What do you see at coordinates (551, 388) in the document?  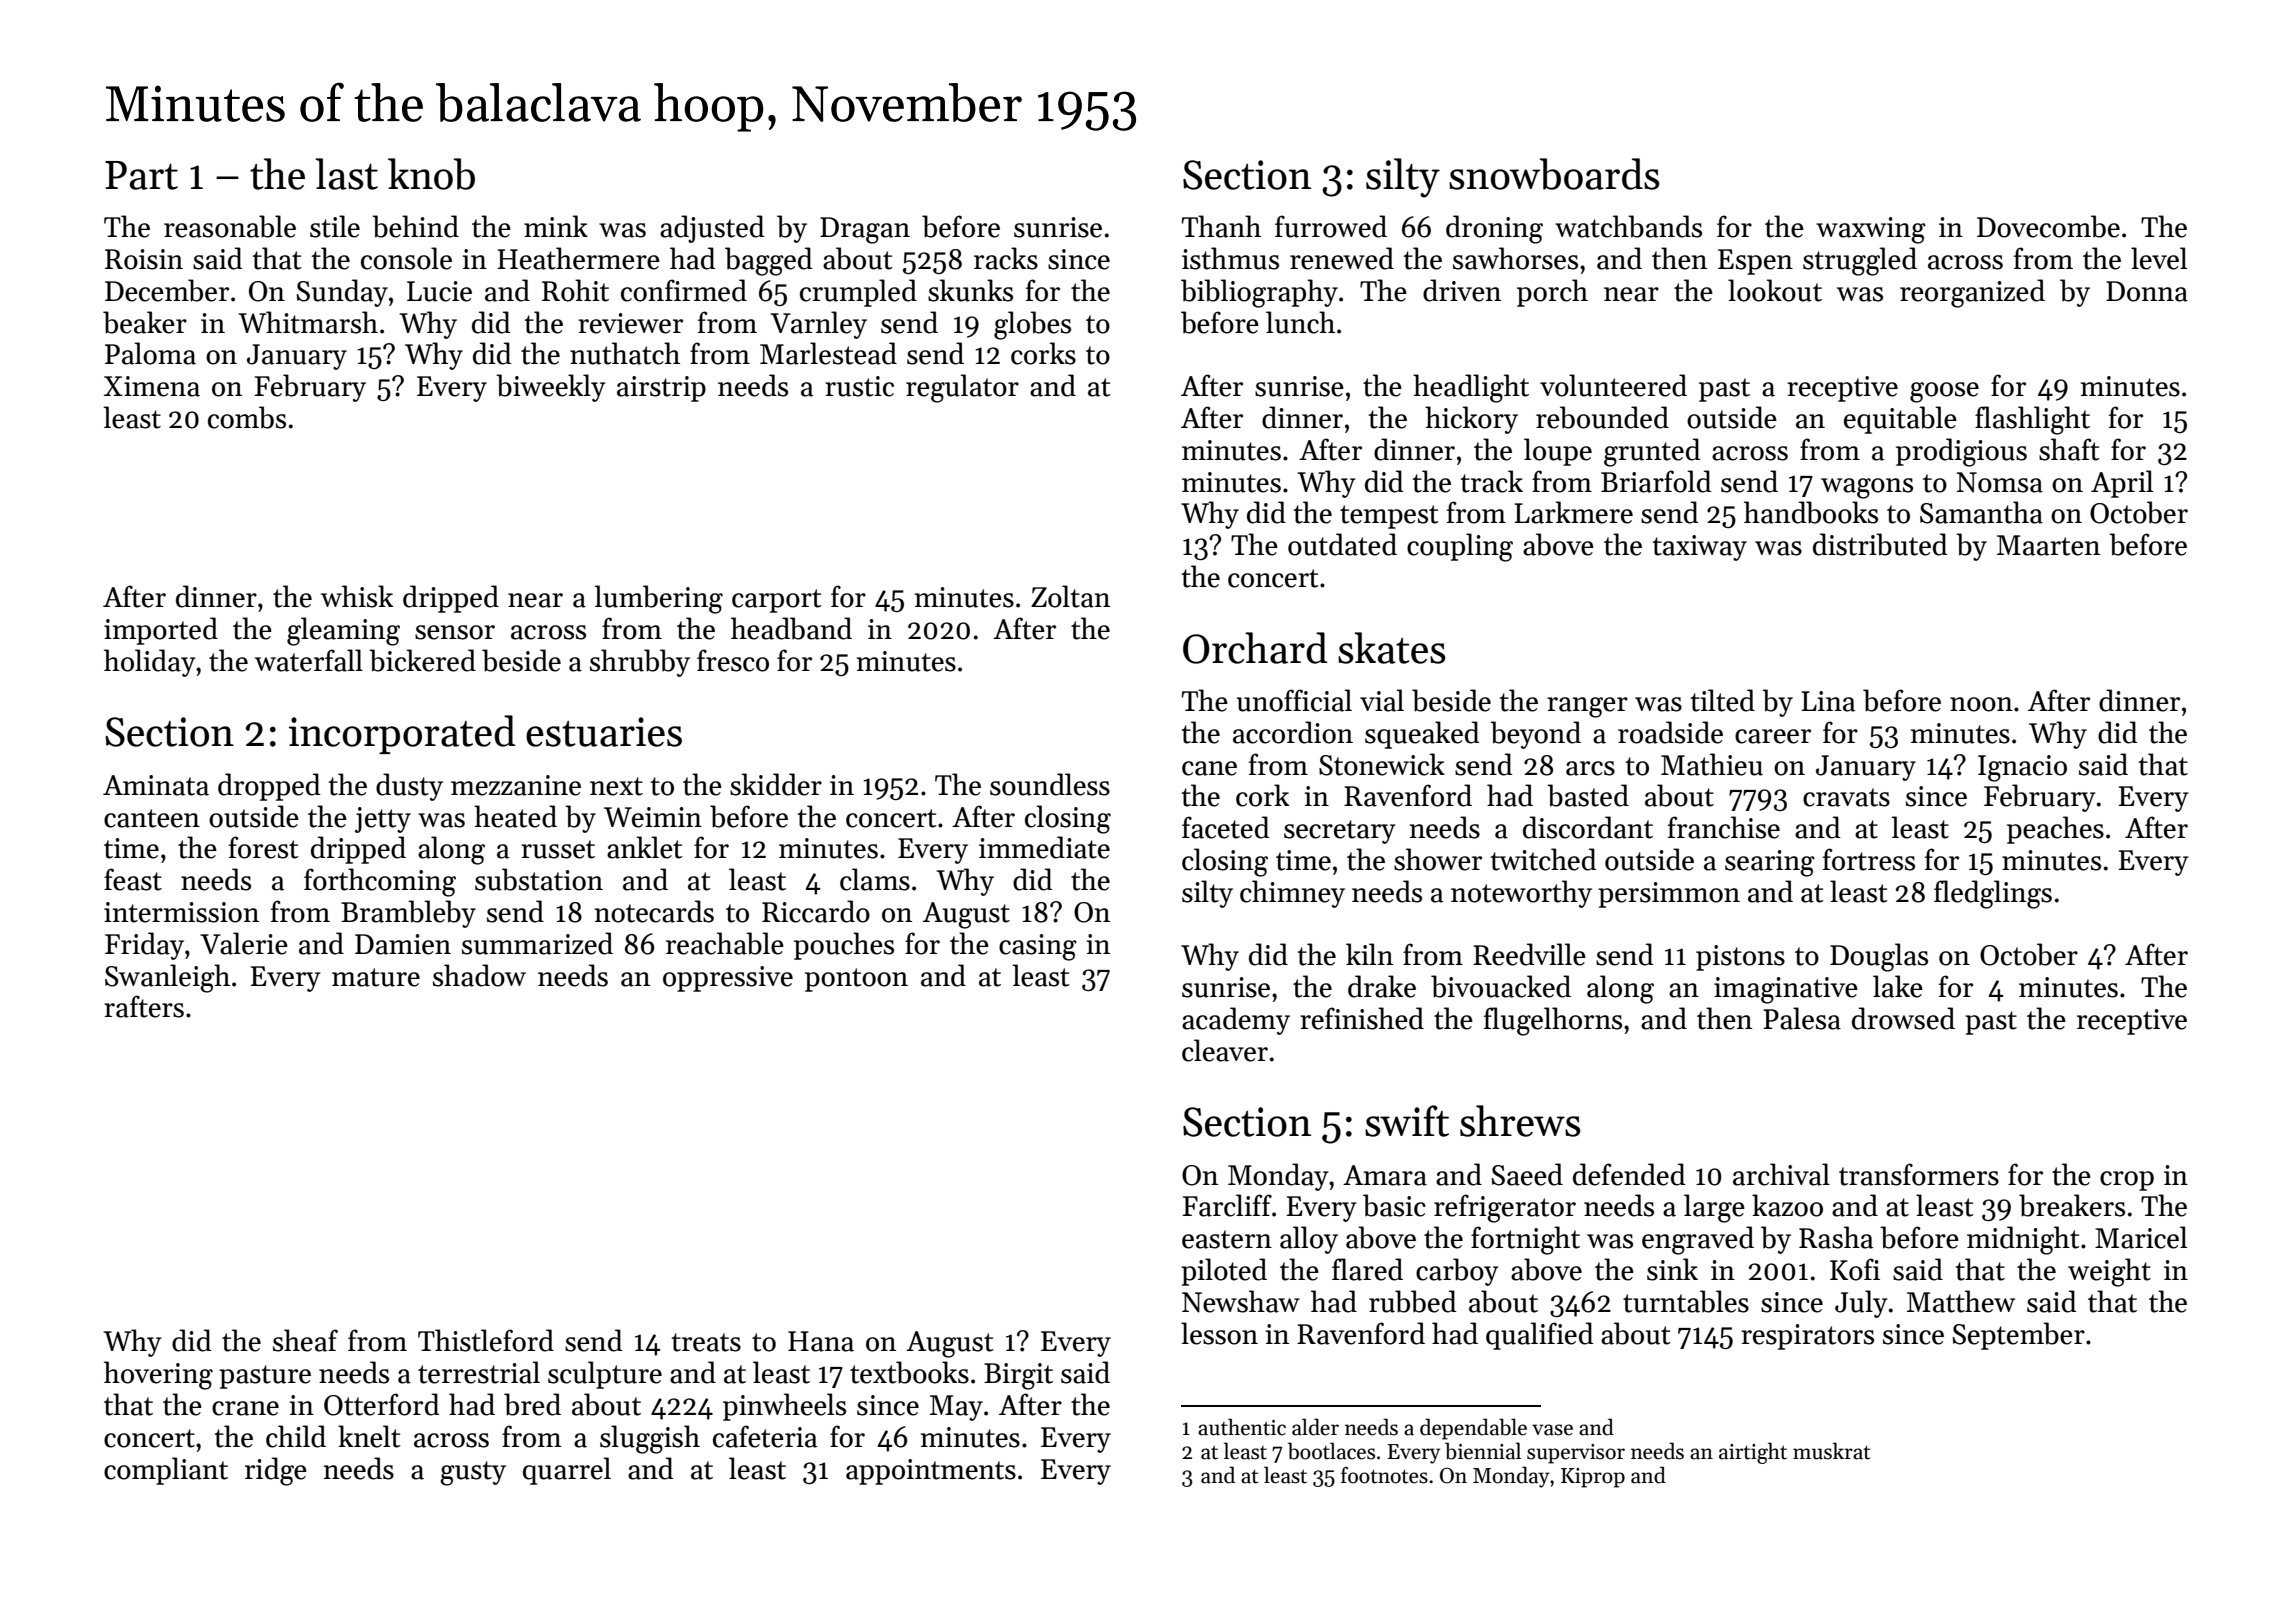 I see `biweekly` at bounding box center [551, 388].
